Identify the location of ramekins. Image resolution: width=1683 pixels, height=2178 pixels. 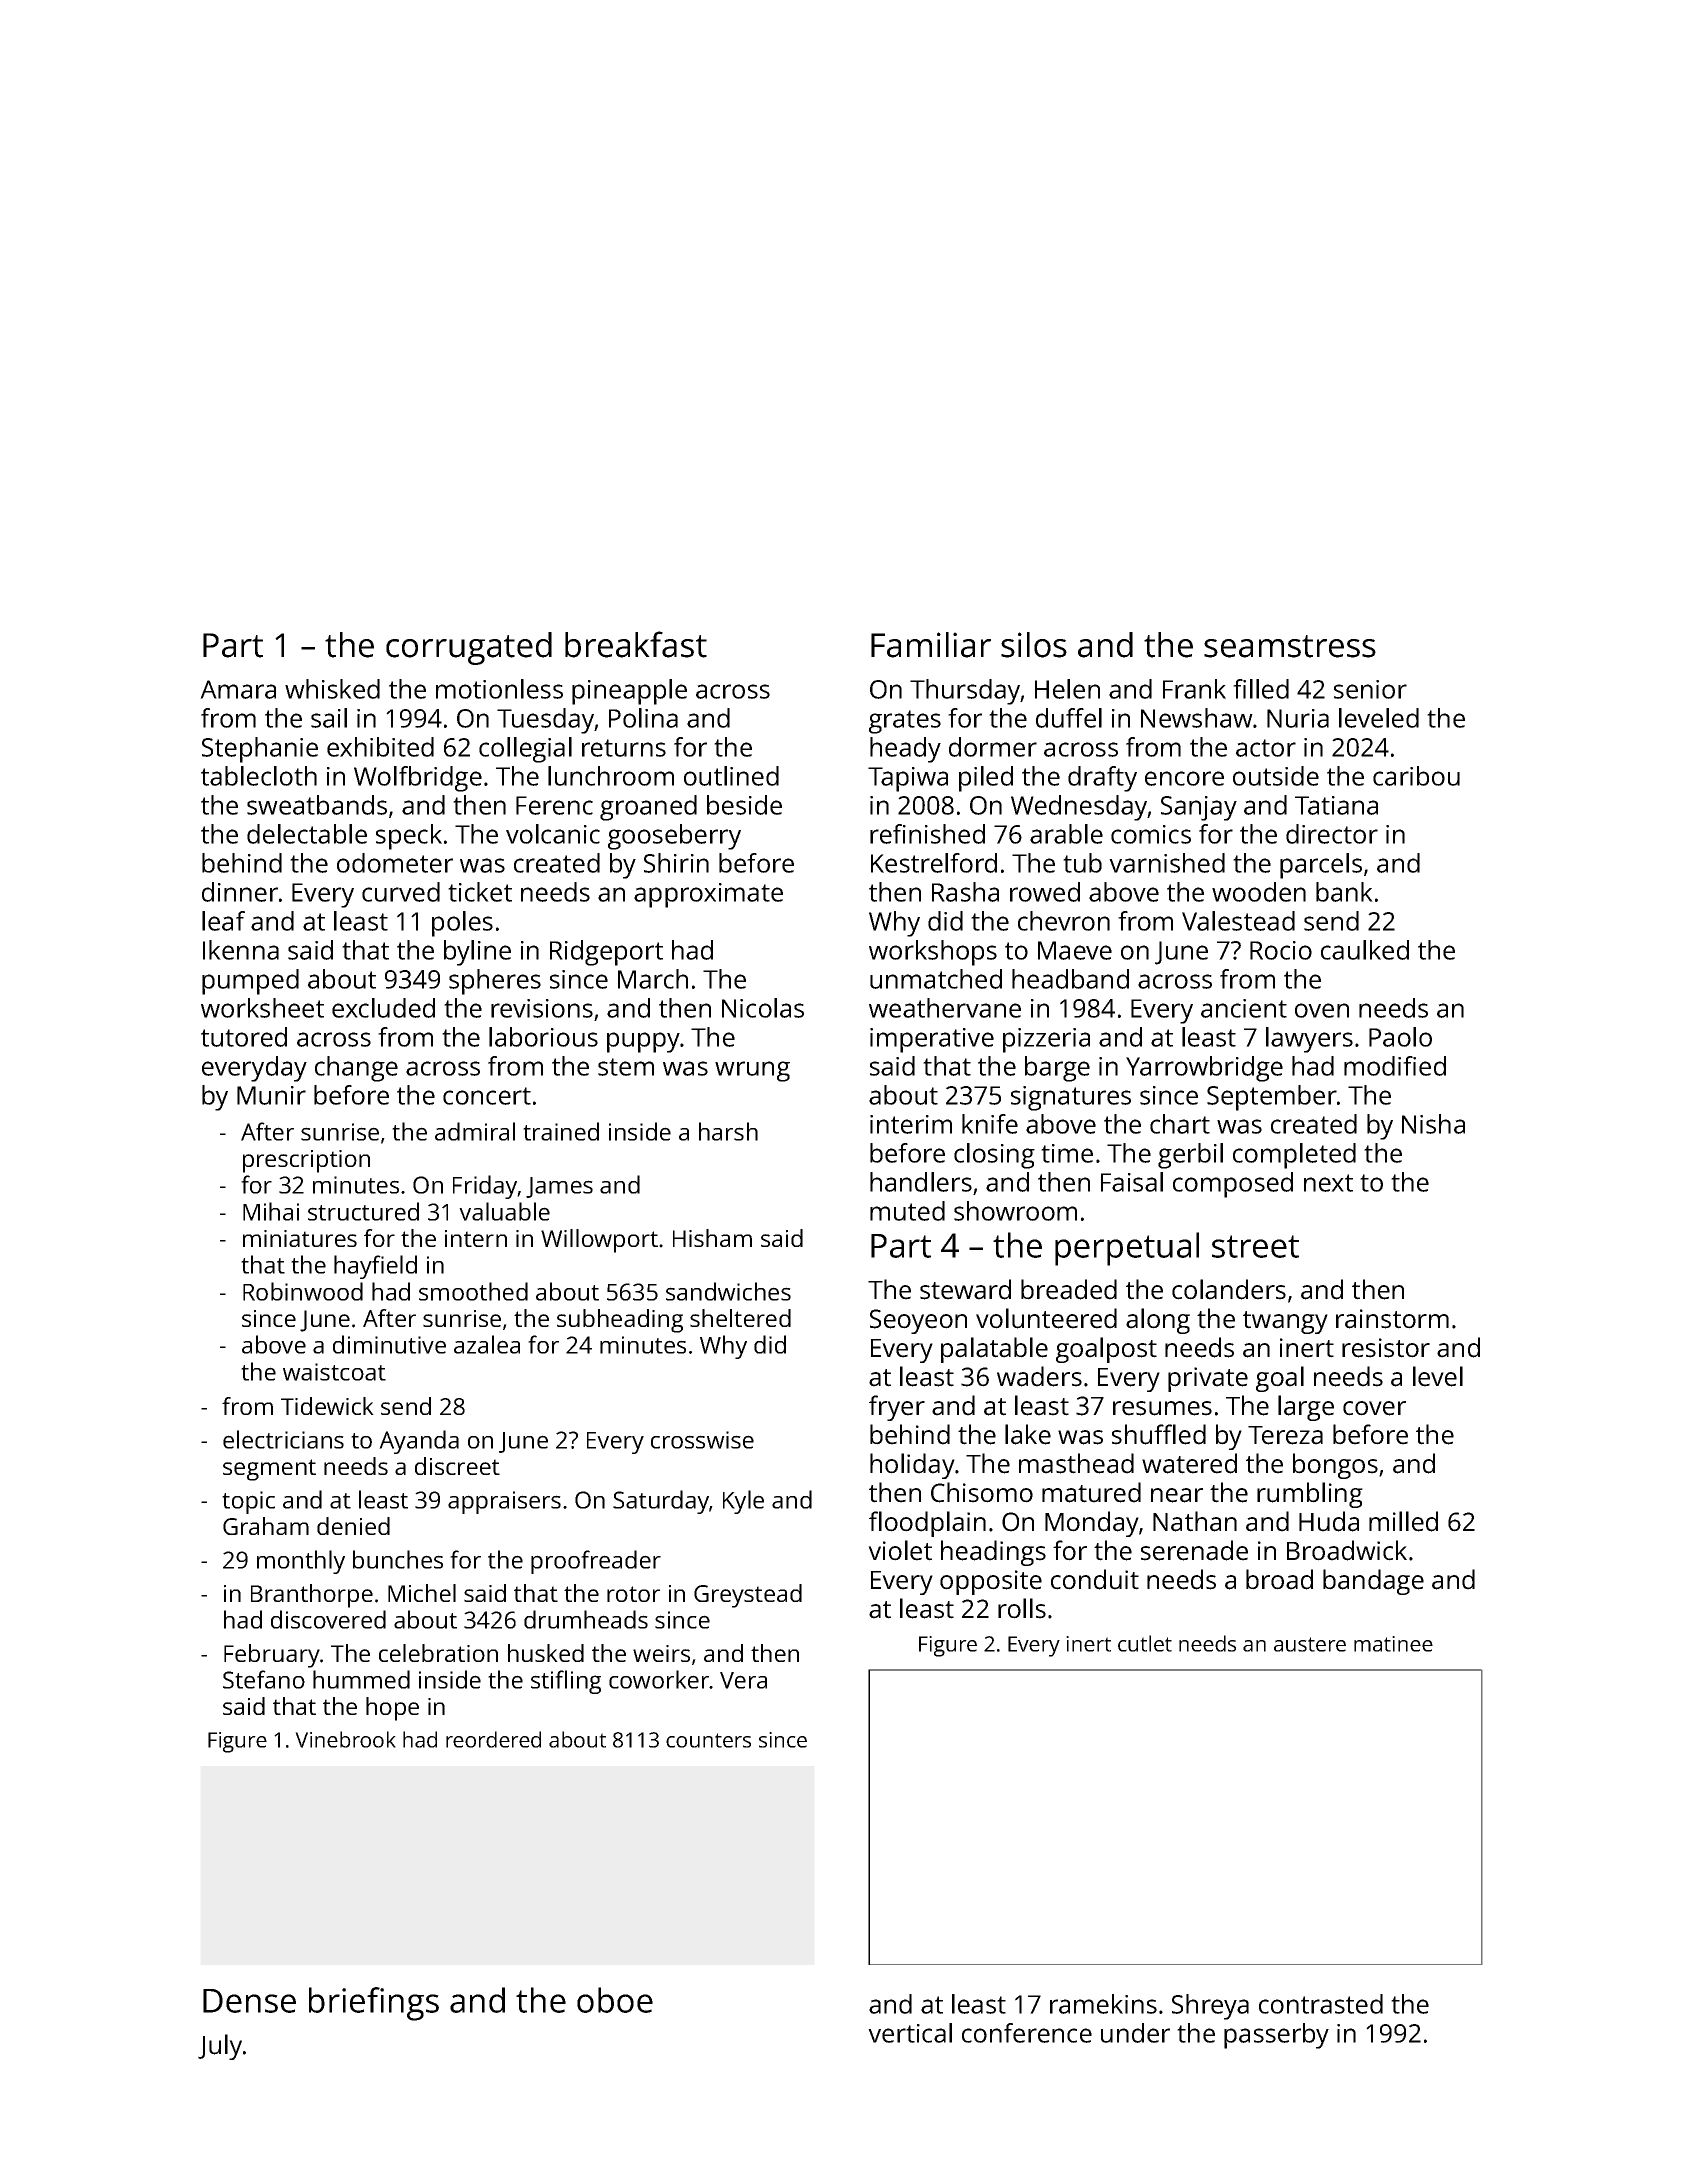
(1103, 2004).
